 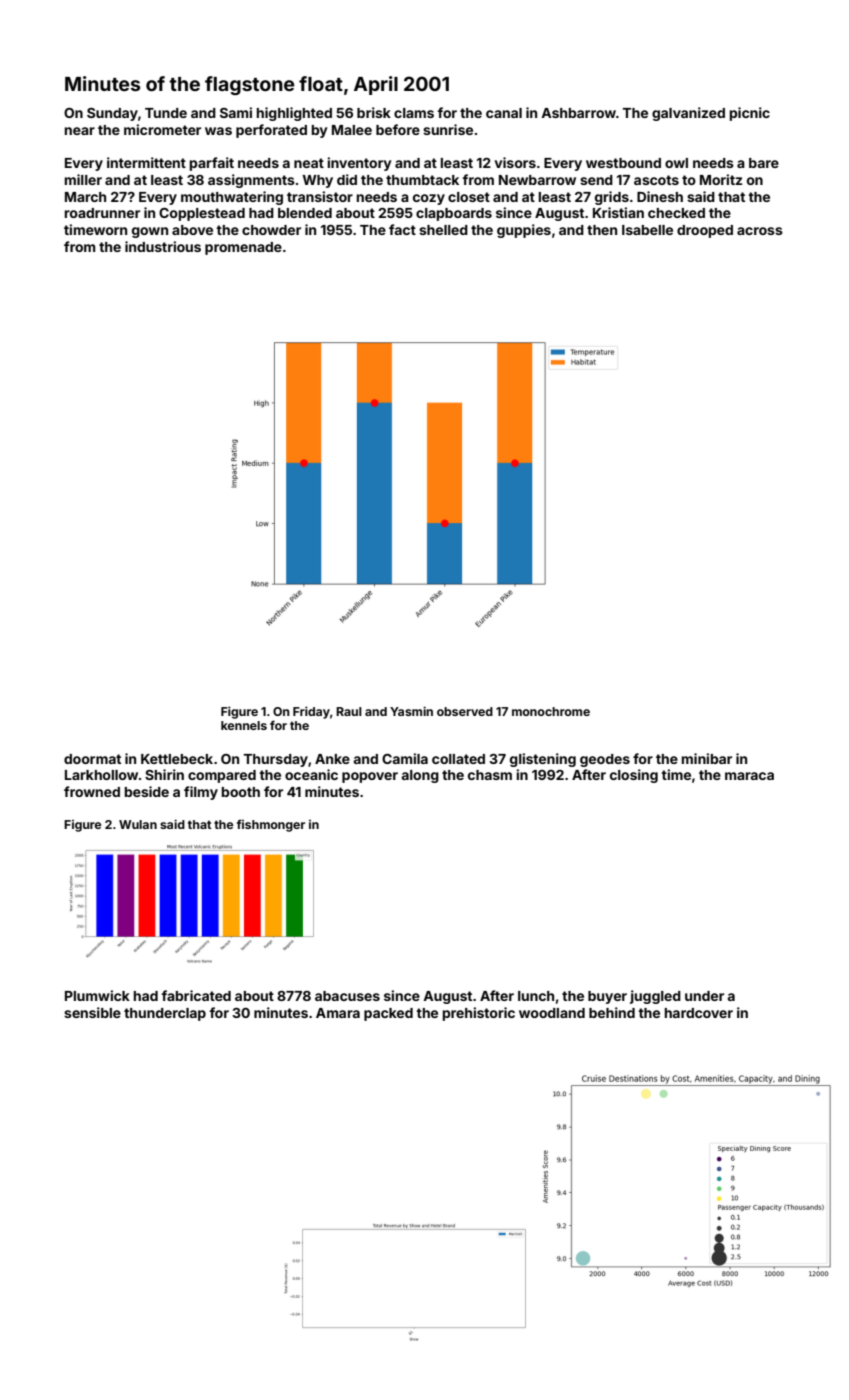 What do you see at coordinates (524, 231) in the document?
I see `guppies` at bounding box center [524, 231].
